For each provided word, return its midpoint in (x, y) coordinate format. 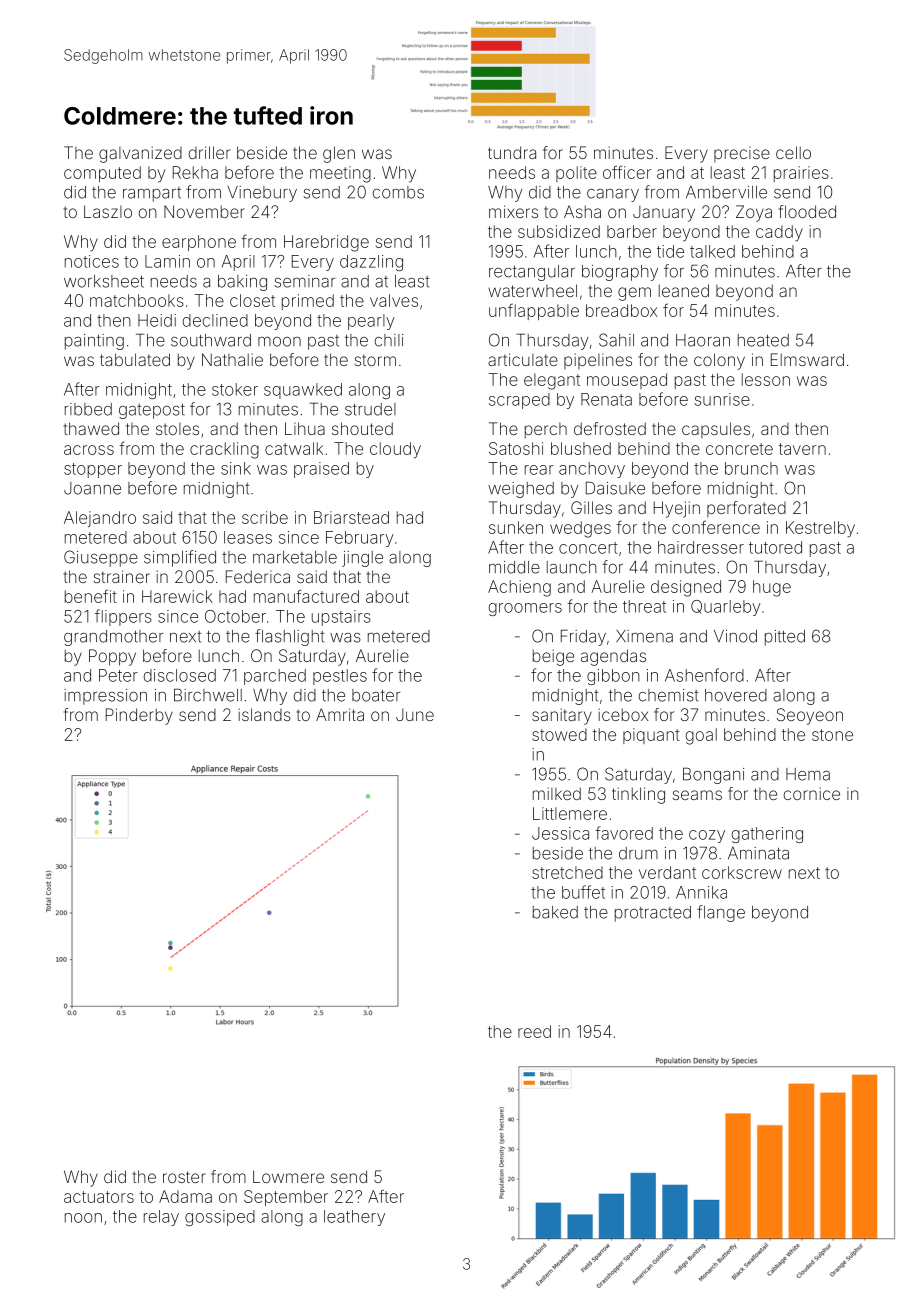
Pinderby (139, 716)
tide (670, 251)
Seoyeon (810, 716)
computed (102, 174)
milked (557, 793)
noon (83, 1218)
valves (394, 300)
